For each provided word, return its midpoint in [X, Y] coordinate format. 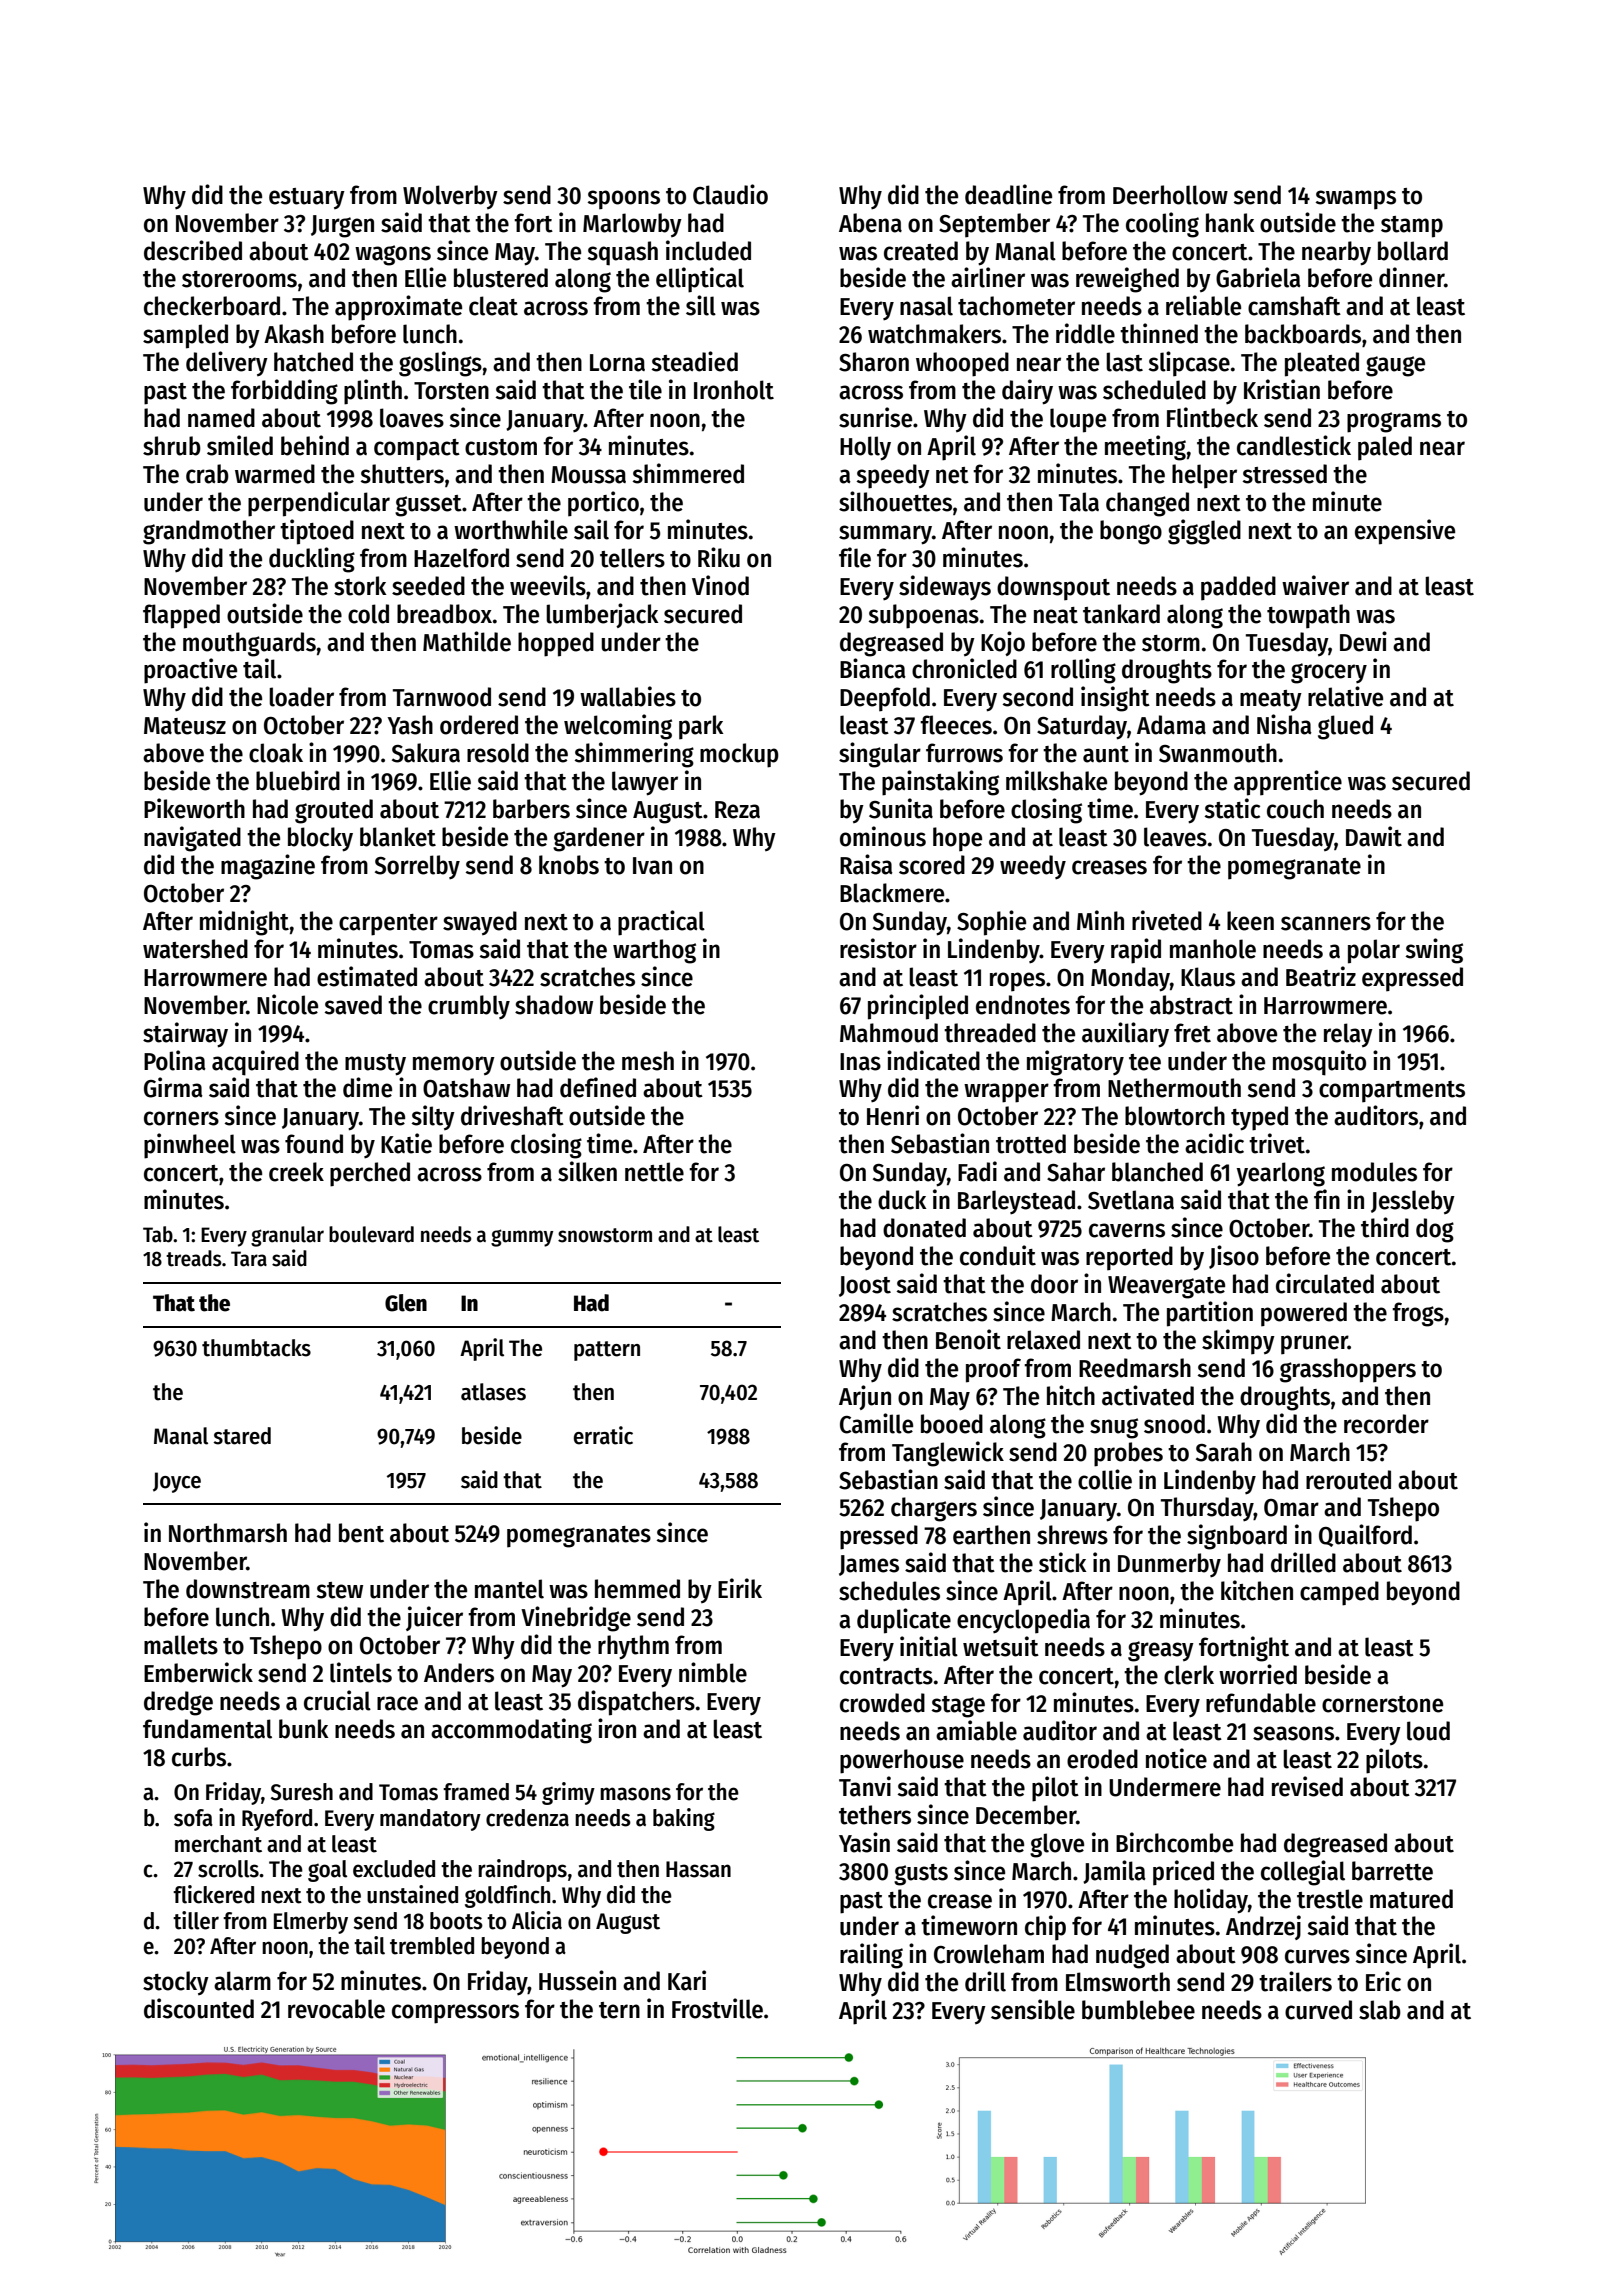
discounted [199, 2008]
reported [1129, 1258]
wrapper [1006, 1093]
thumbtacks [256, 1348]
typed [1259, 1118]
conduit [998, 1255]
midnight [244, 923]
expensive [1405, 532]
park [701, 727]
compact [417, 450]
